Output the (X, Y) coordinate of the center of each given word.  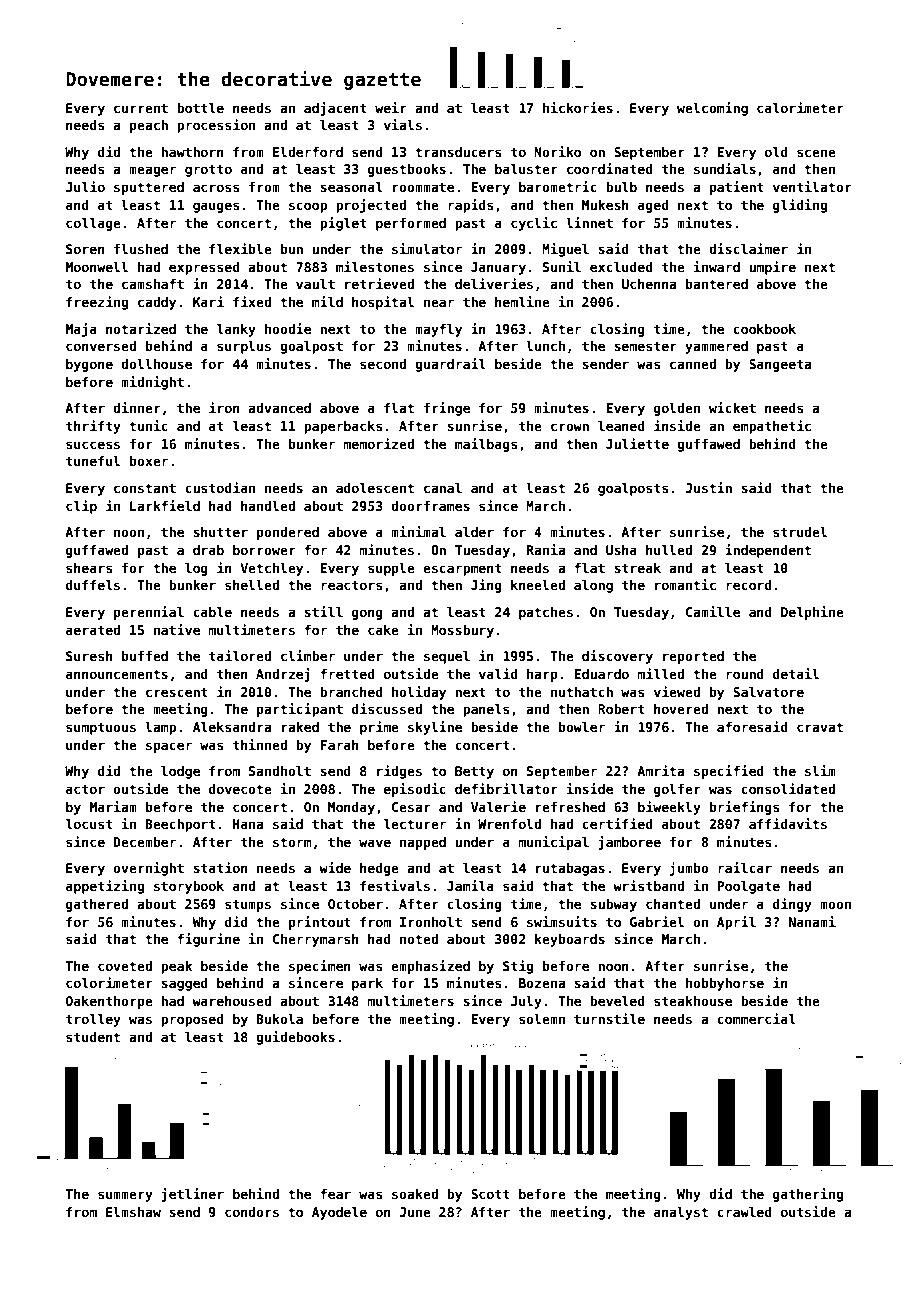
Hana (248, 824)
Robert (621, 709)
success (93, 445)
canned (693, 364)
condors (252, 1212)
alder (474, 532)
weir (391, 107)
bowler (582, 727)
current (141, 108)
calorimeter (800, 107)
